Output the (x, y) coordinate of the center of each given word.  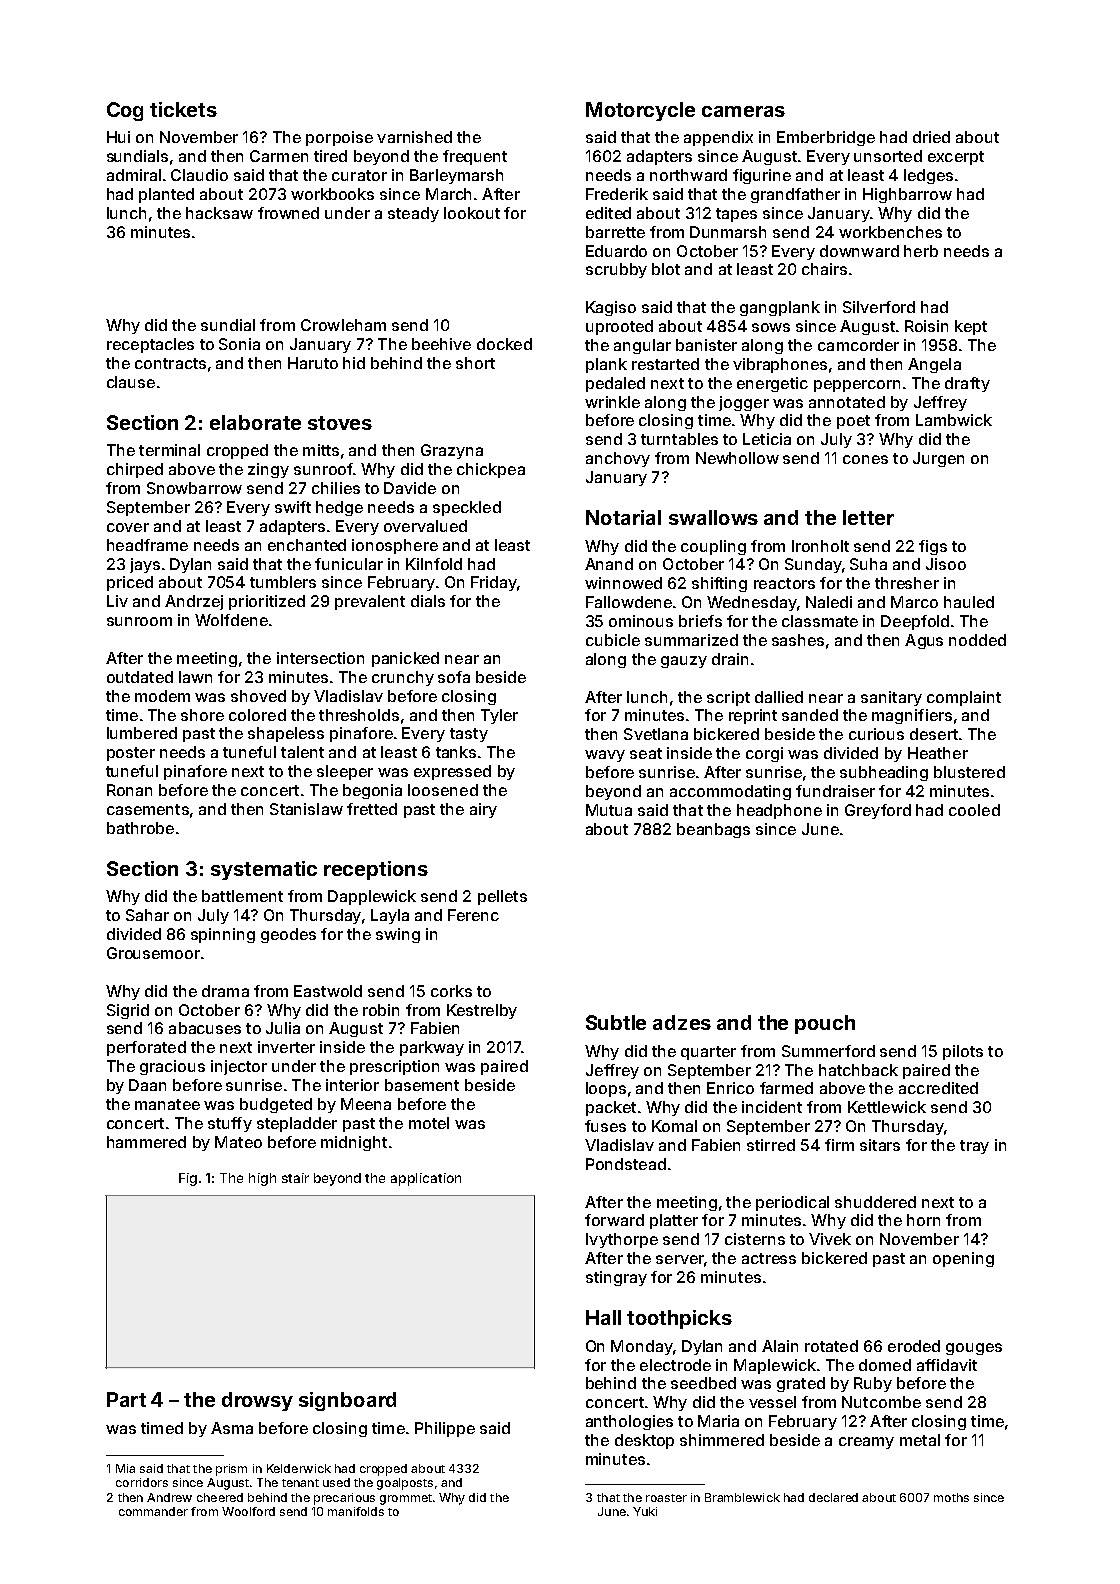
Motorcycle (640, 111)
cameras (743, 111)
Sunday (813, 565)
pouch (825, 1024)
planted (166, 195)
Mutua (609, 810)
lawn (195, 677)
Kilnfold (434, 564)
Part (126, 1399)
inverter (286, 1047)
